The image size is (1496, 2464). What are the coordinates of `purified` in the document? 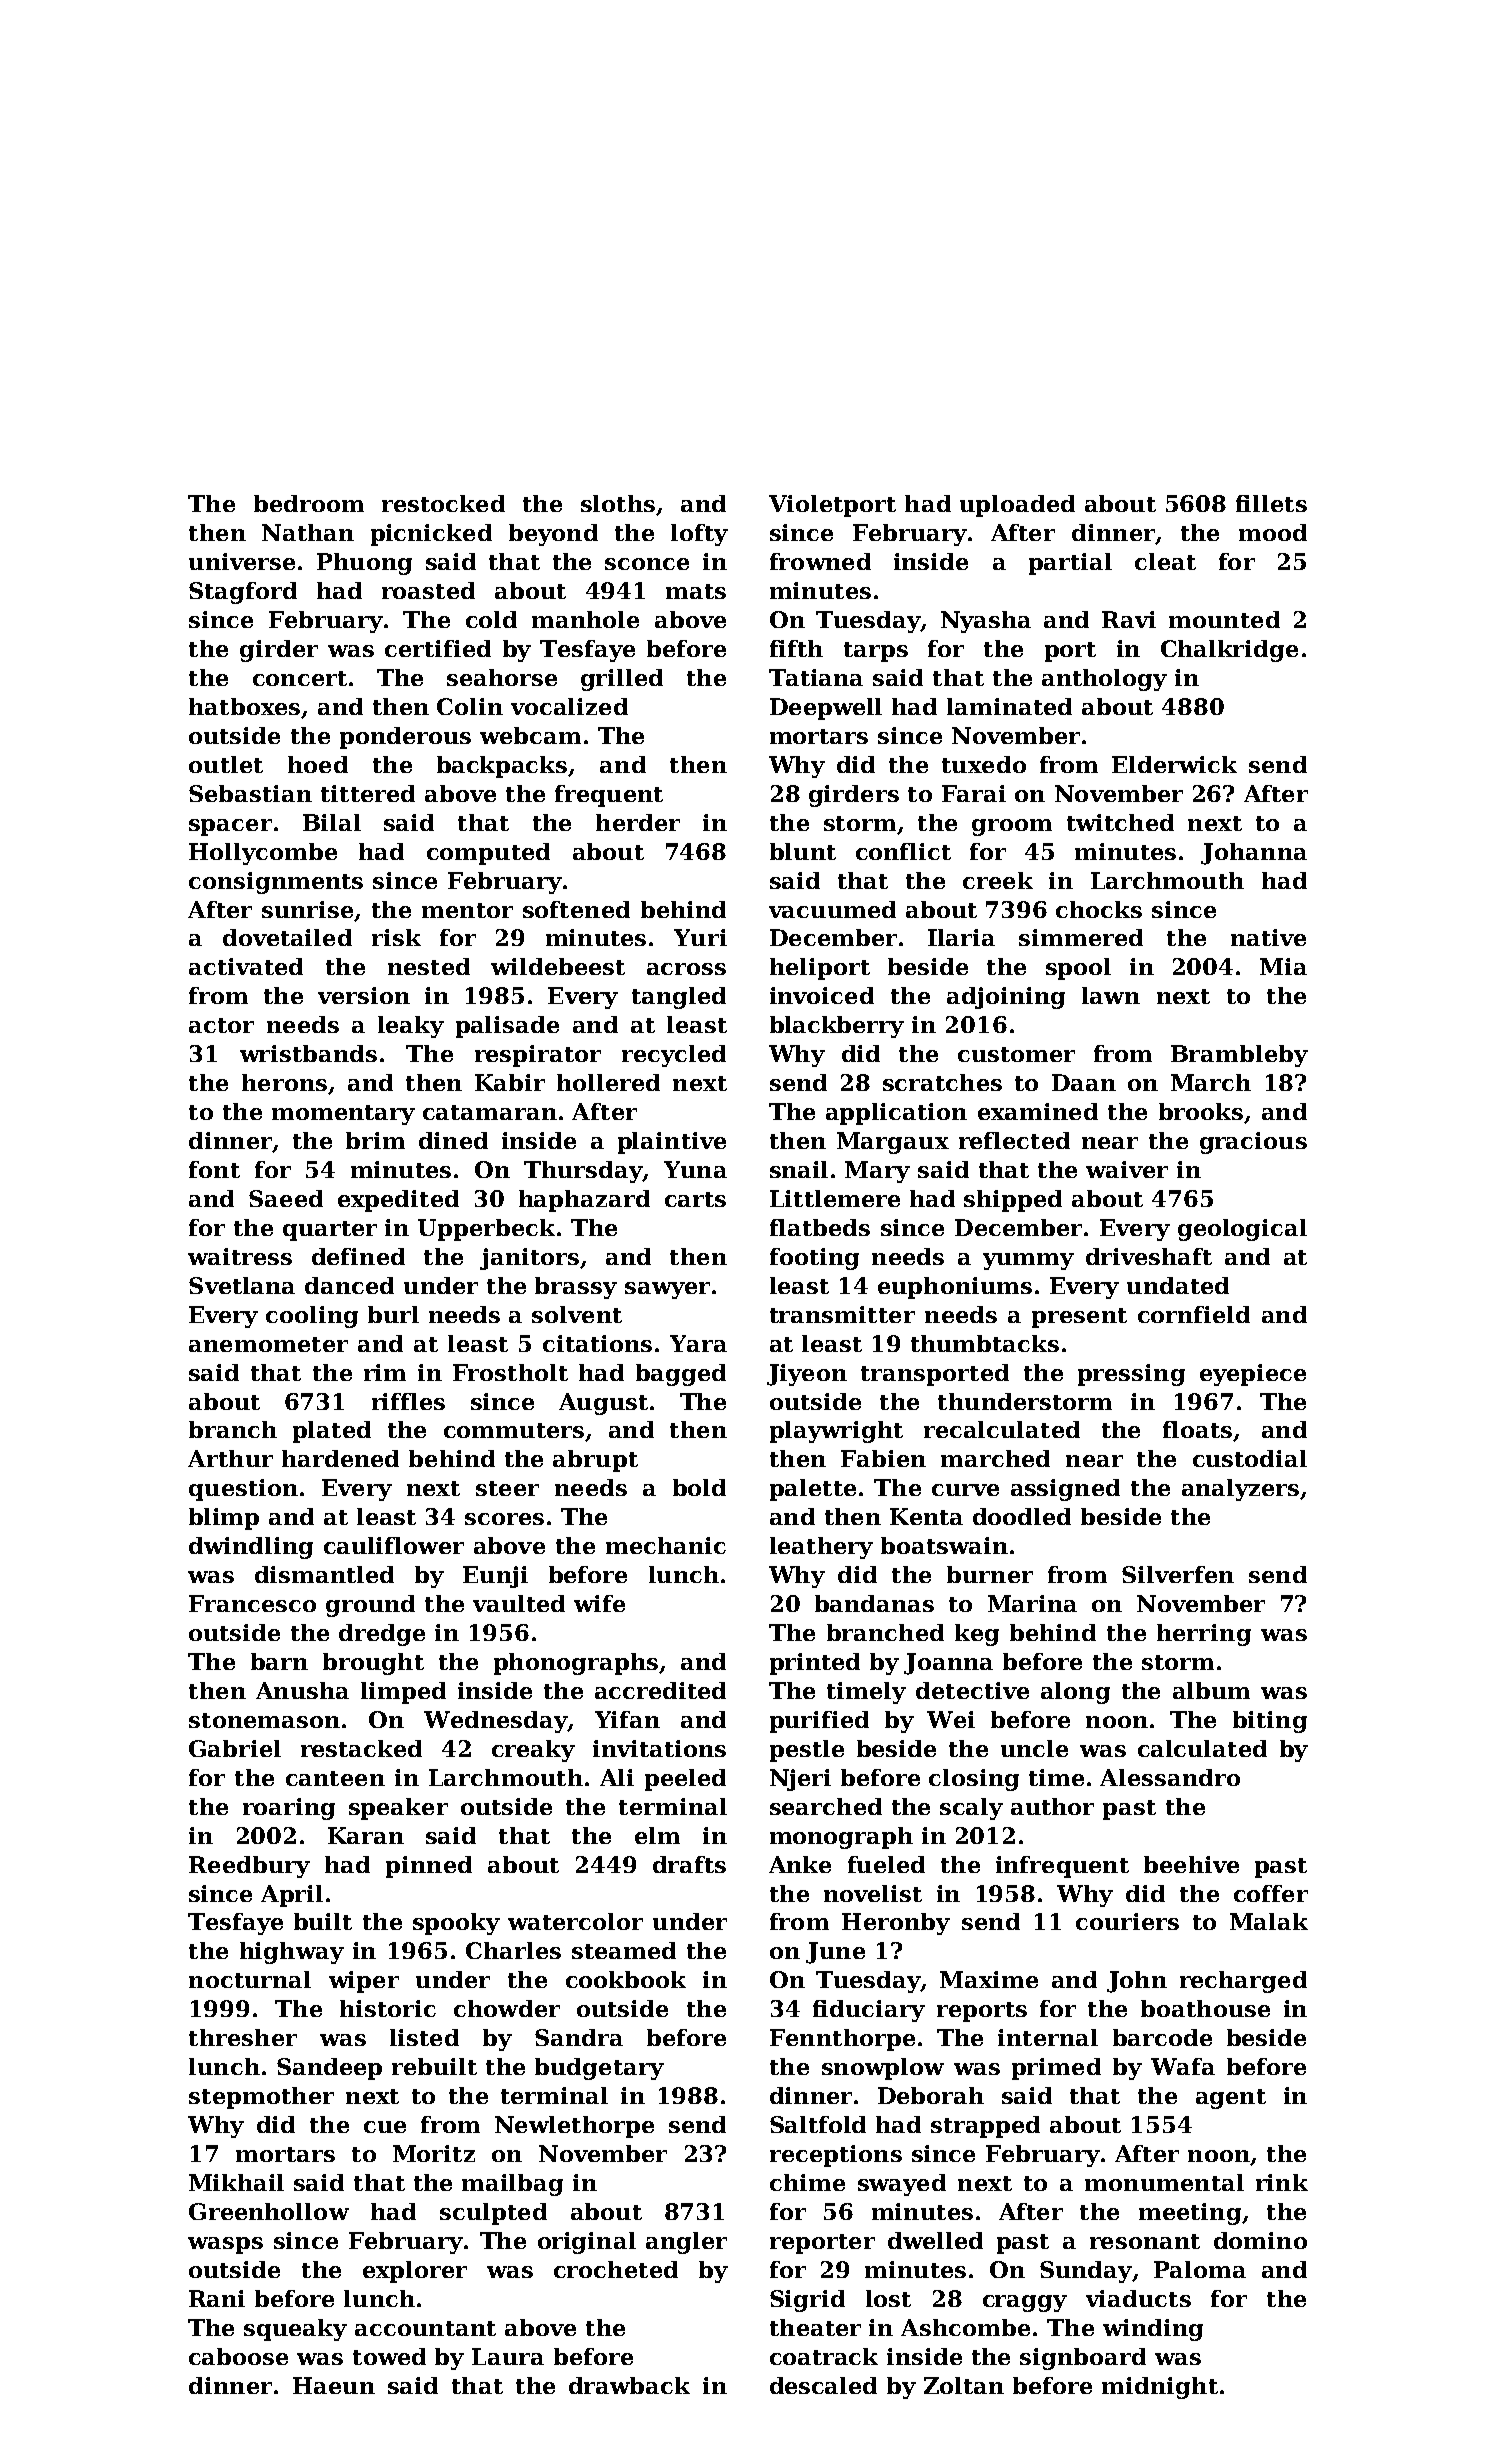 It's located at (819, 1722).
